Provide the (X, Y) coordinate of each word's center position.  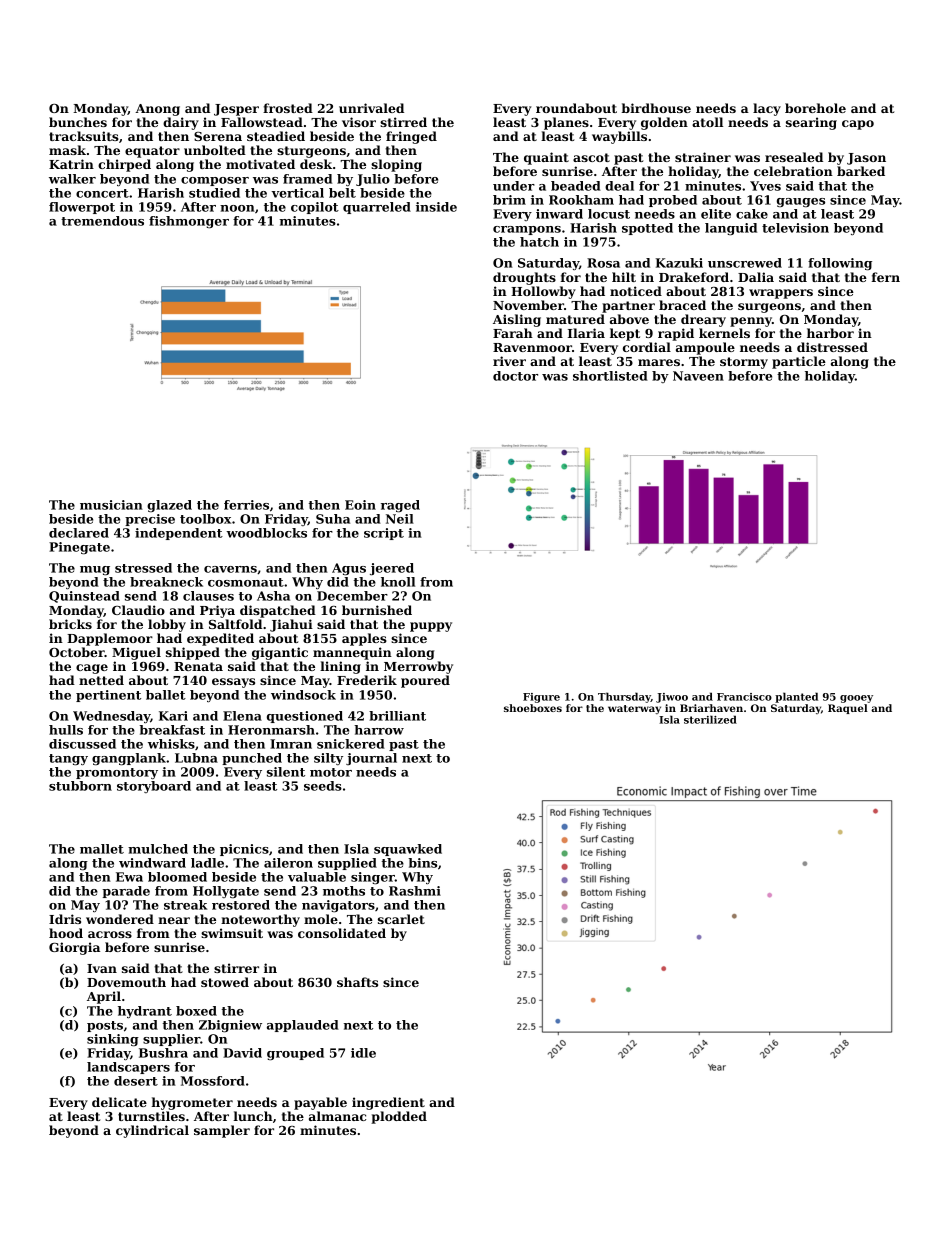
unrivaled (371, 108)
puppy (431, 627)
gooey (856, 699)
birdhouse (656, 108)
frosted (288, 108)
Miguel (136, 653)
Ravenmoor (532, 347)
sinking (113, 1040)
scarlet (401, 919)
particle (799, 362)
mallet (102, 849)
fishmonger (189, 222)
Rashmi (415, 891)
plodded (399, 1117)
